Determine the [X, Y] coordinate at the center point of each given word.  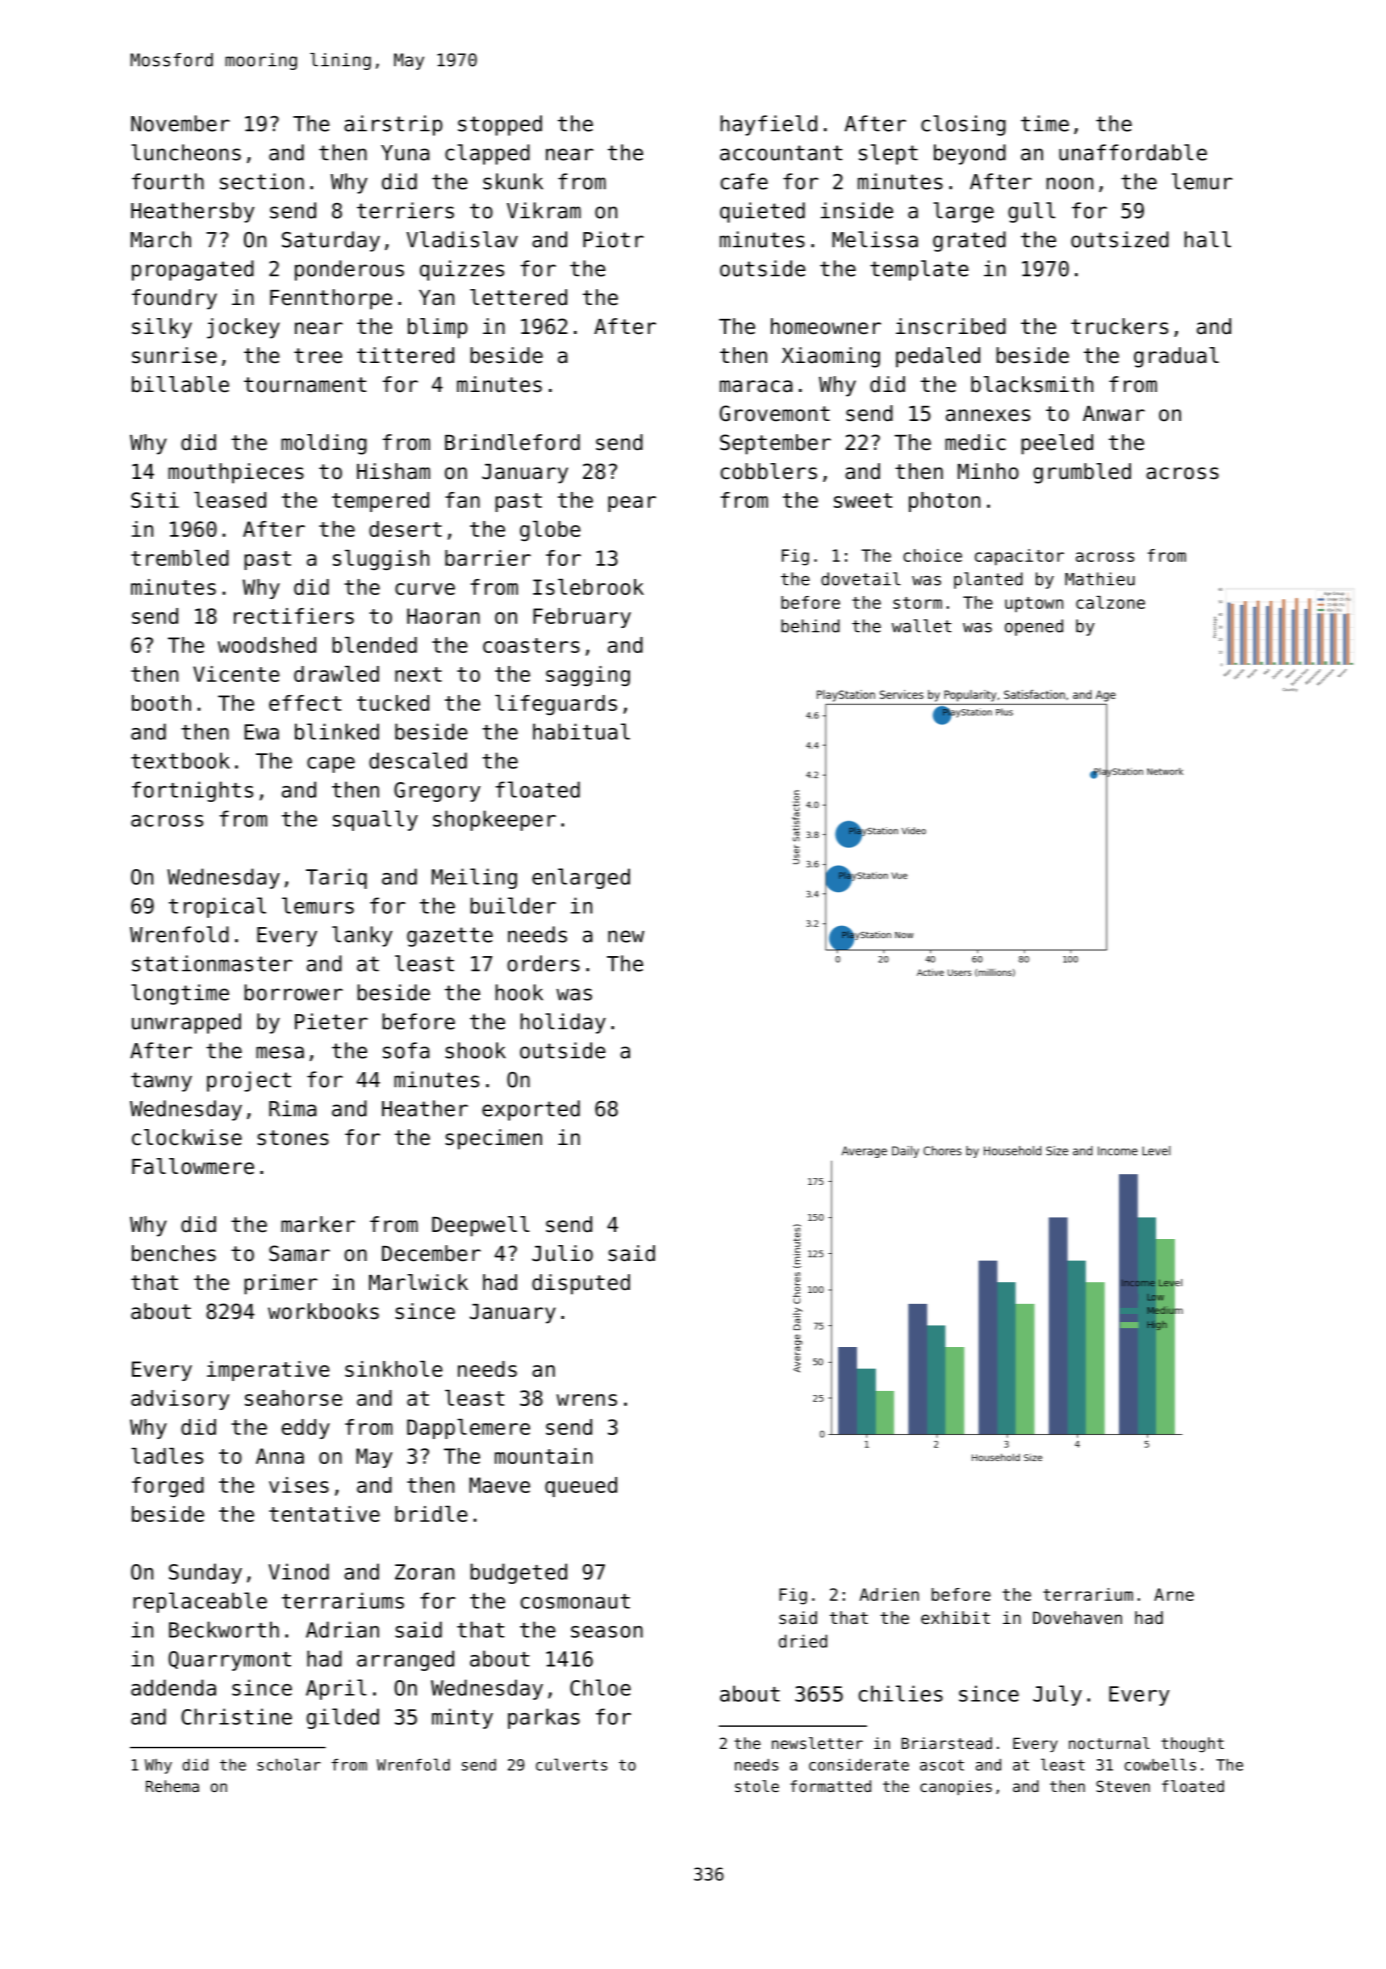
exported [531, 1110]
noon [1069, 183]
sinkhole [394, 1369]
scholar [289, 1764]
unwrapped [186, 1023]
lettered [518, 297]
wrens [586, 1400]
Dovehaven [1077, 1617]
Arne [1174, 1594]
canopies [956, 1787]
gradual [1176, 357]
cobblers [769, 471]
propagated [193, 270]
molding [324, 444]
